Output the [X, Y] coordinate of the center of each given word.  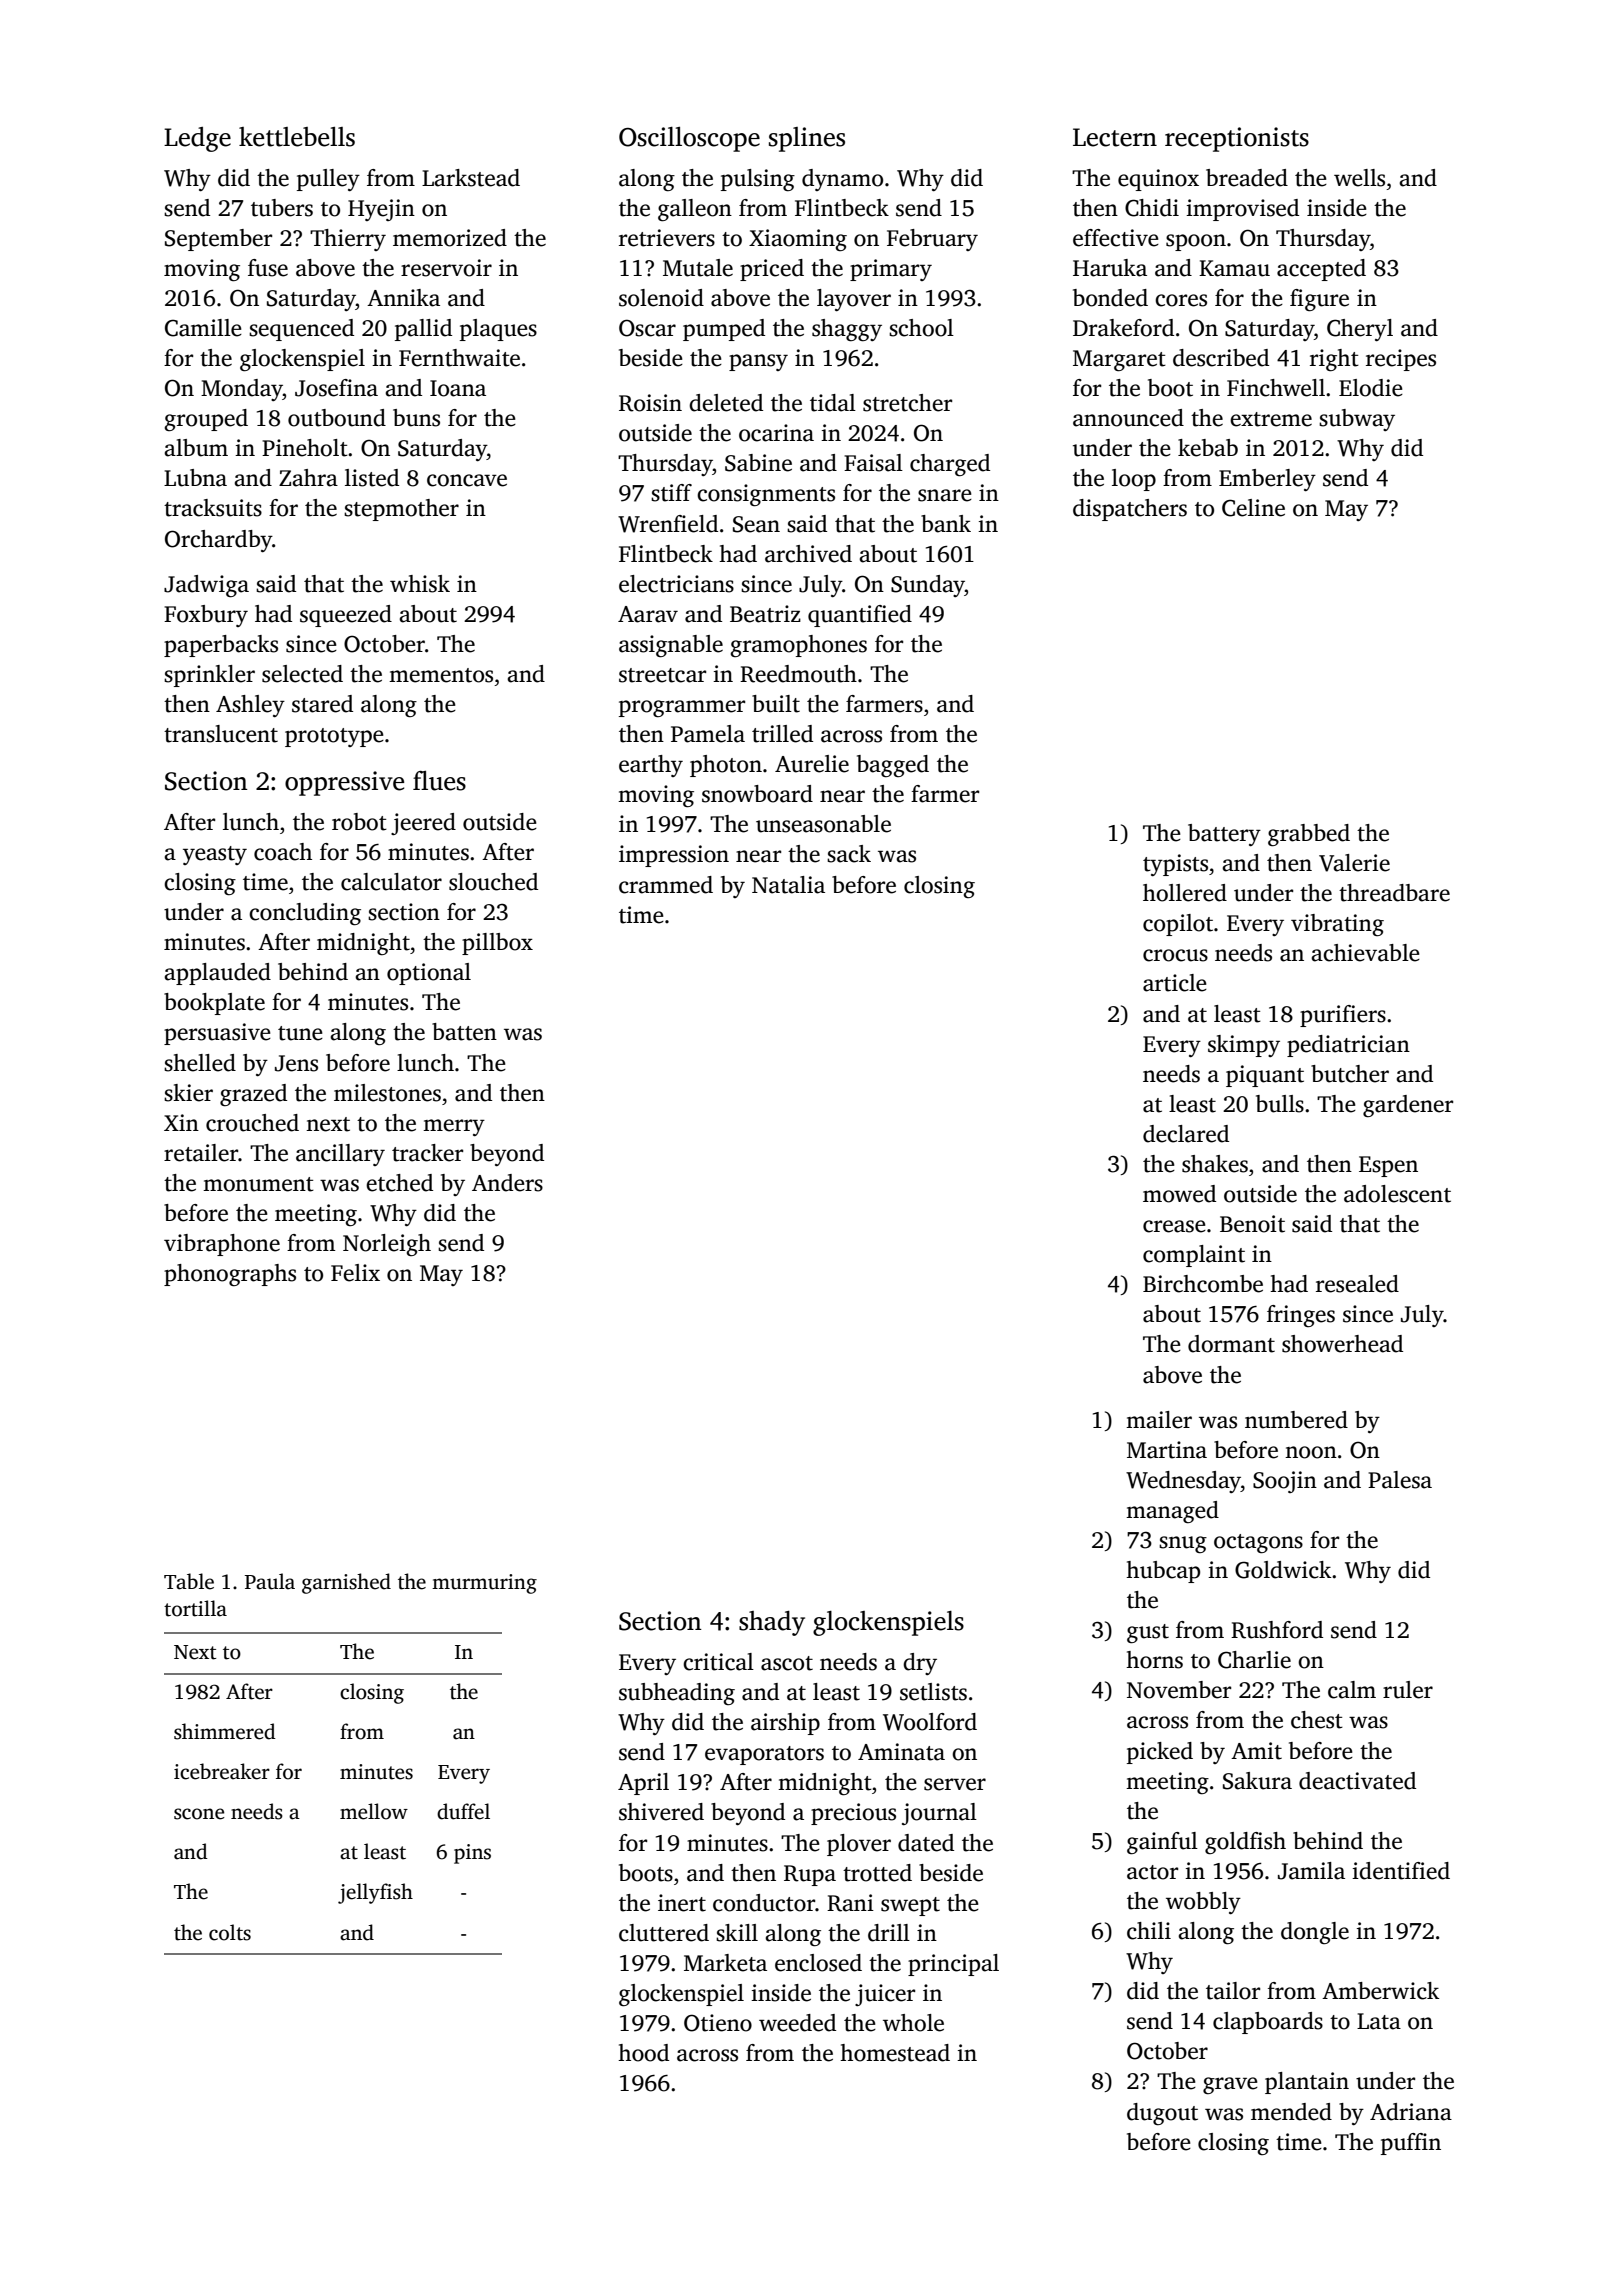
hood [643, 2053]
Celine [1253, 508]
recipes [1401, 360]
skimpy [1244, 1046]
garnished [346, 1583]
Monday [242, 390]
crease [1174, 1226]
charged [950, 465]
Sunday [928, 586]
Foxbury [206, 616]
